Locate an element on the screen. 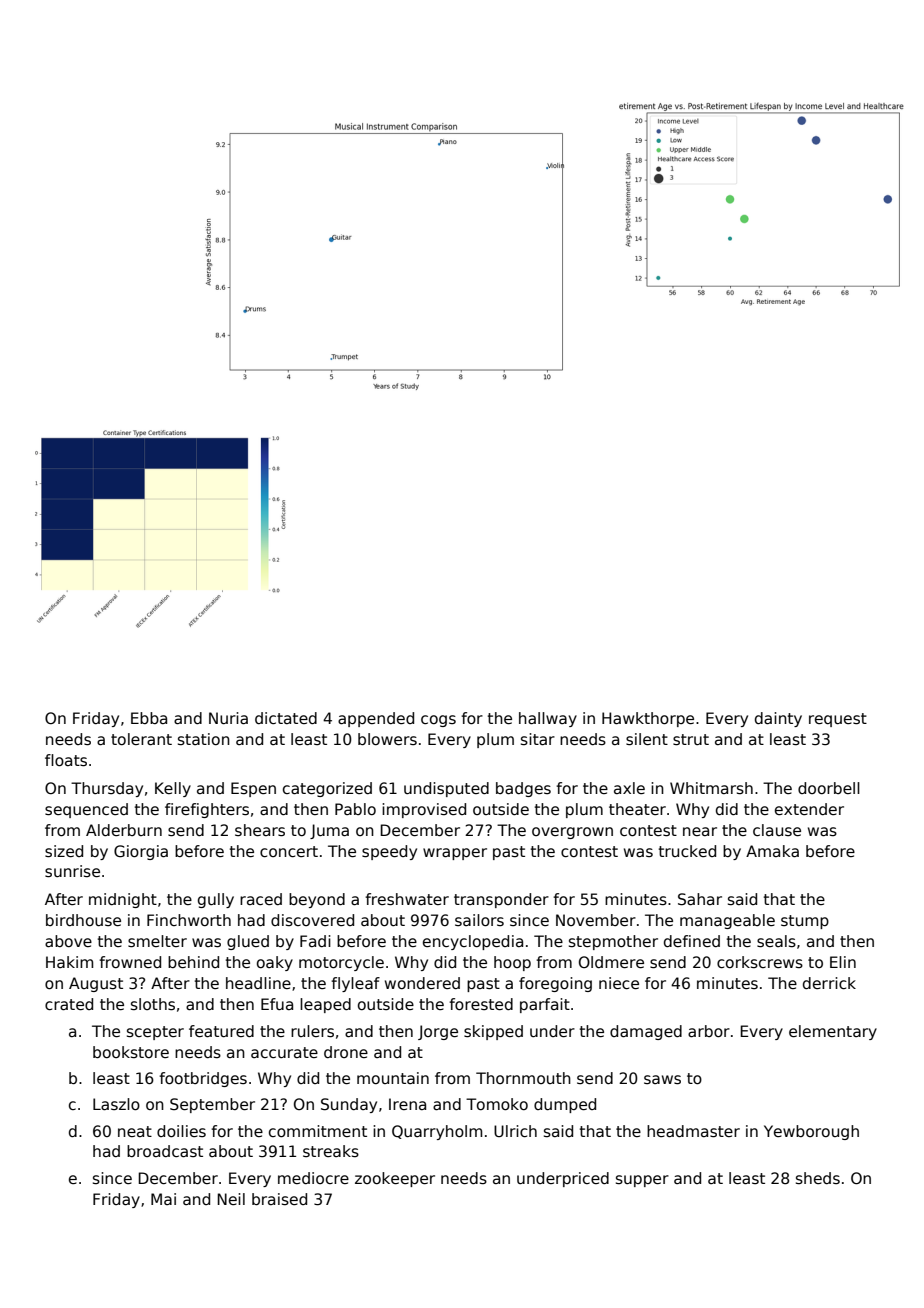  appended is located at coordinates (376, 719).
